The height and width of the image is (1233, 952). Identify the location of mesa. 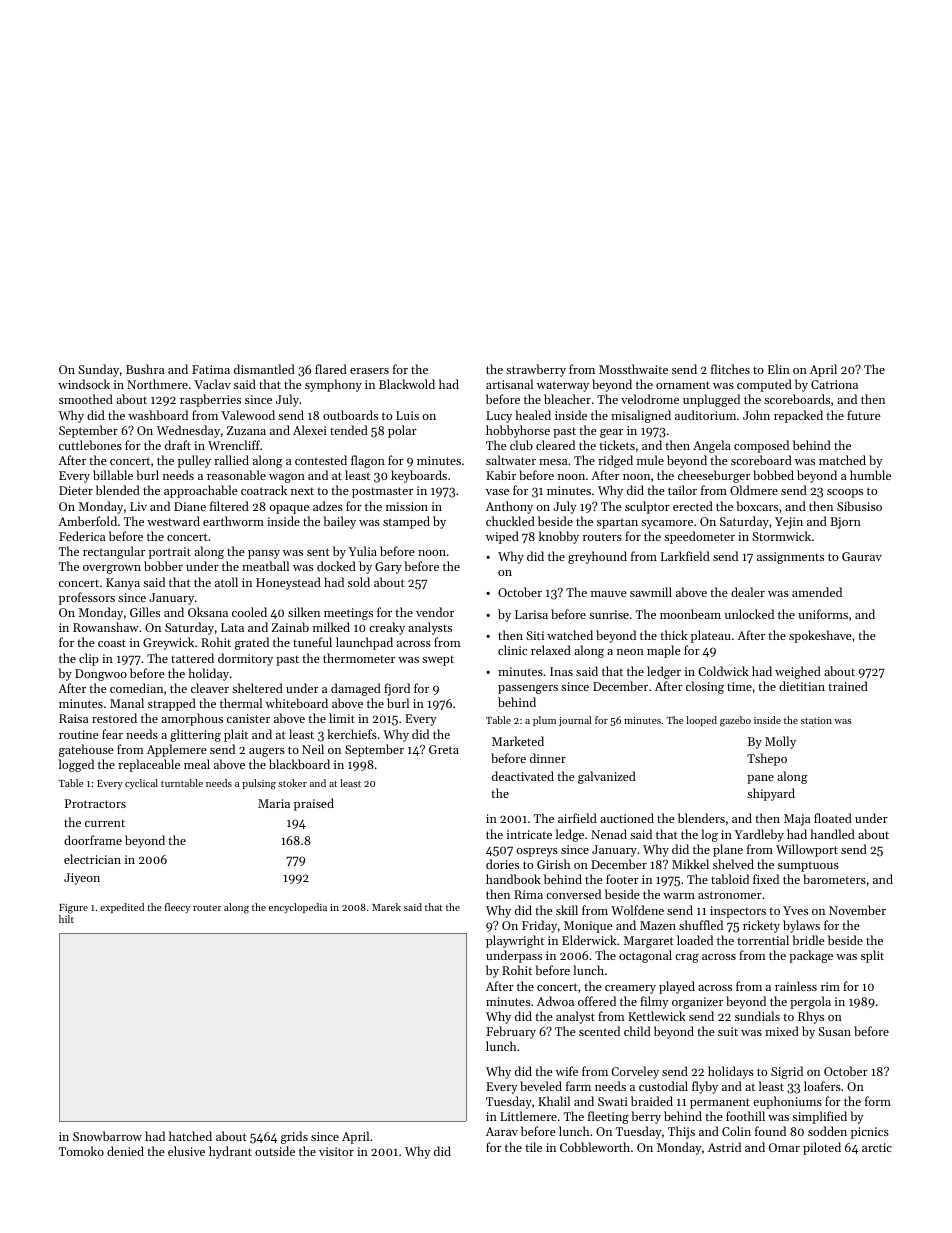
(553, 462).
